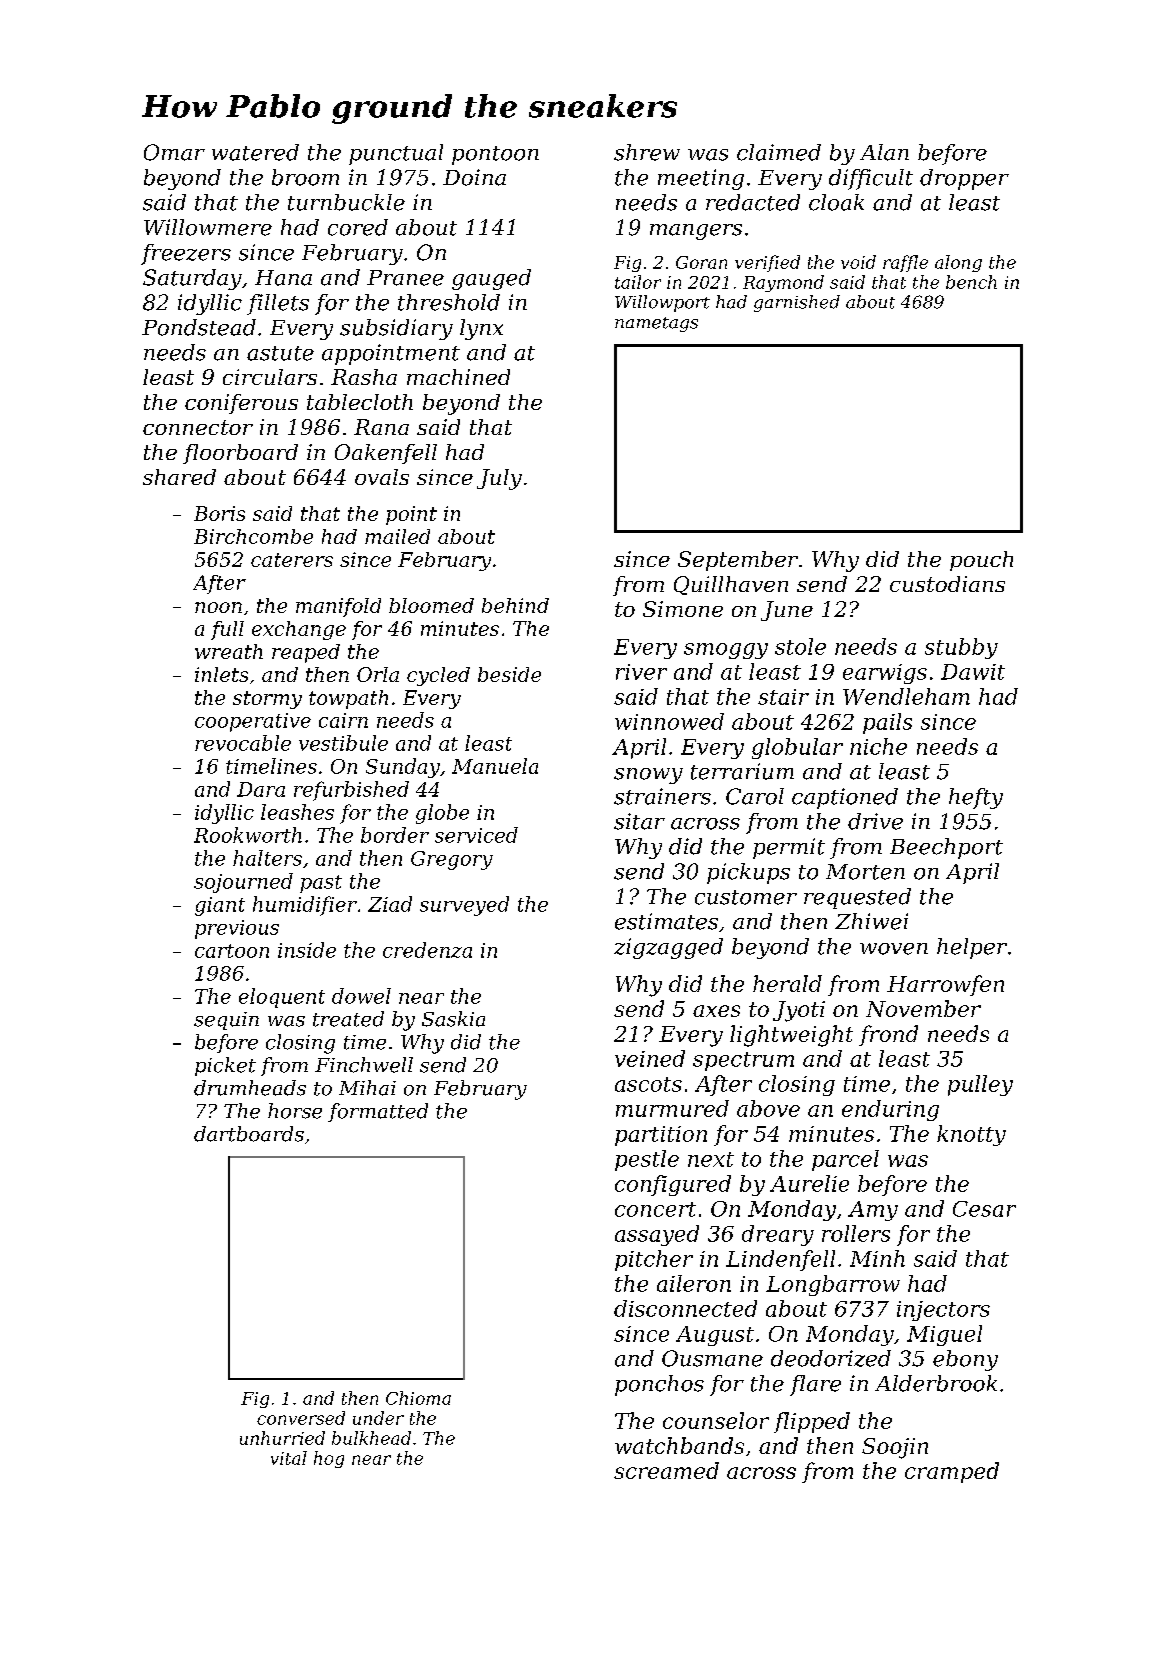 The image size is (1165, 1654). Describe the element at coordinates (329, 1459) in the screenshot. I see `hog` at that location.
